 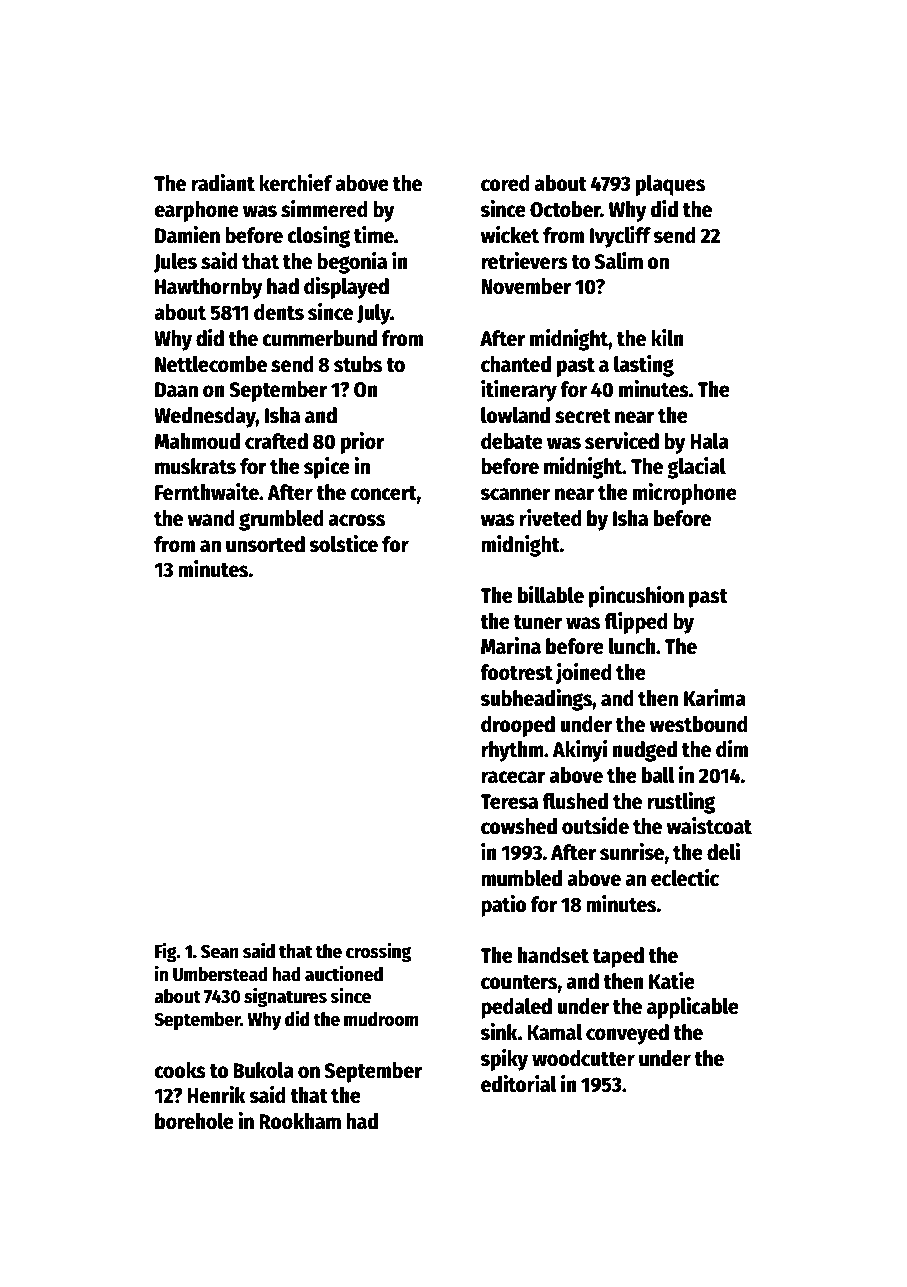 I want to click on Sean, so click(x=220, y=952).
